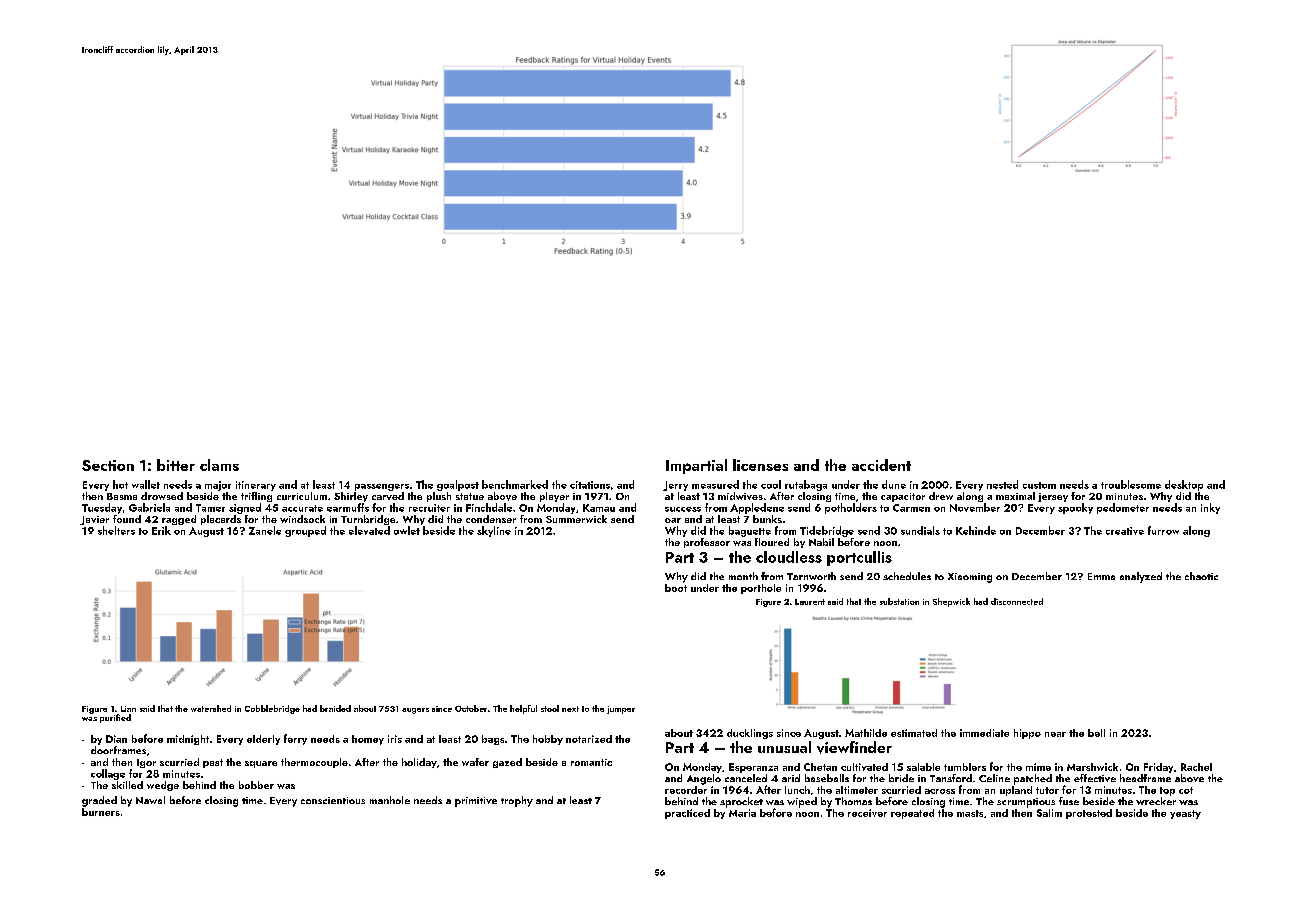  Describe the element at coordinates (1185, 814) in the document. I see `yeasty` at that location.
